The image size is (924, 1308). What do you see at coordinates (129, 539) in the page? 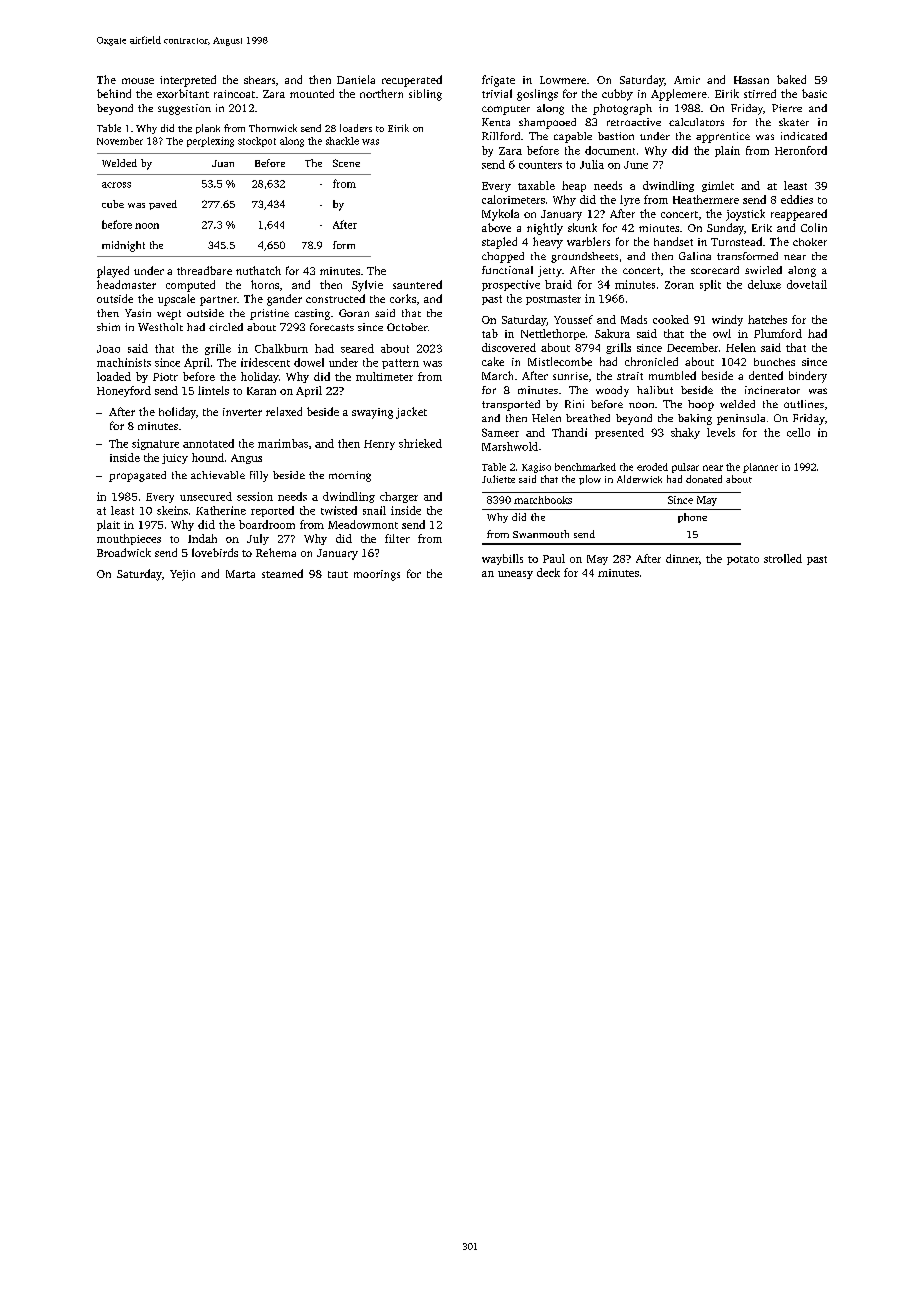
I see `mouthpieces` at bounding box center [129, 539].
